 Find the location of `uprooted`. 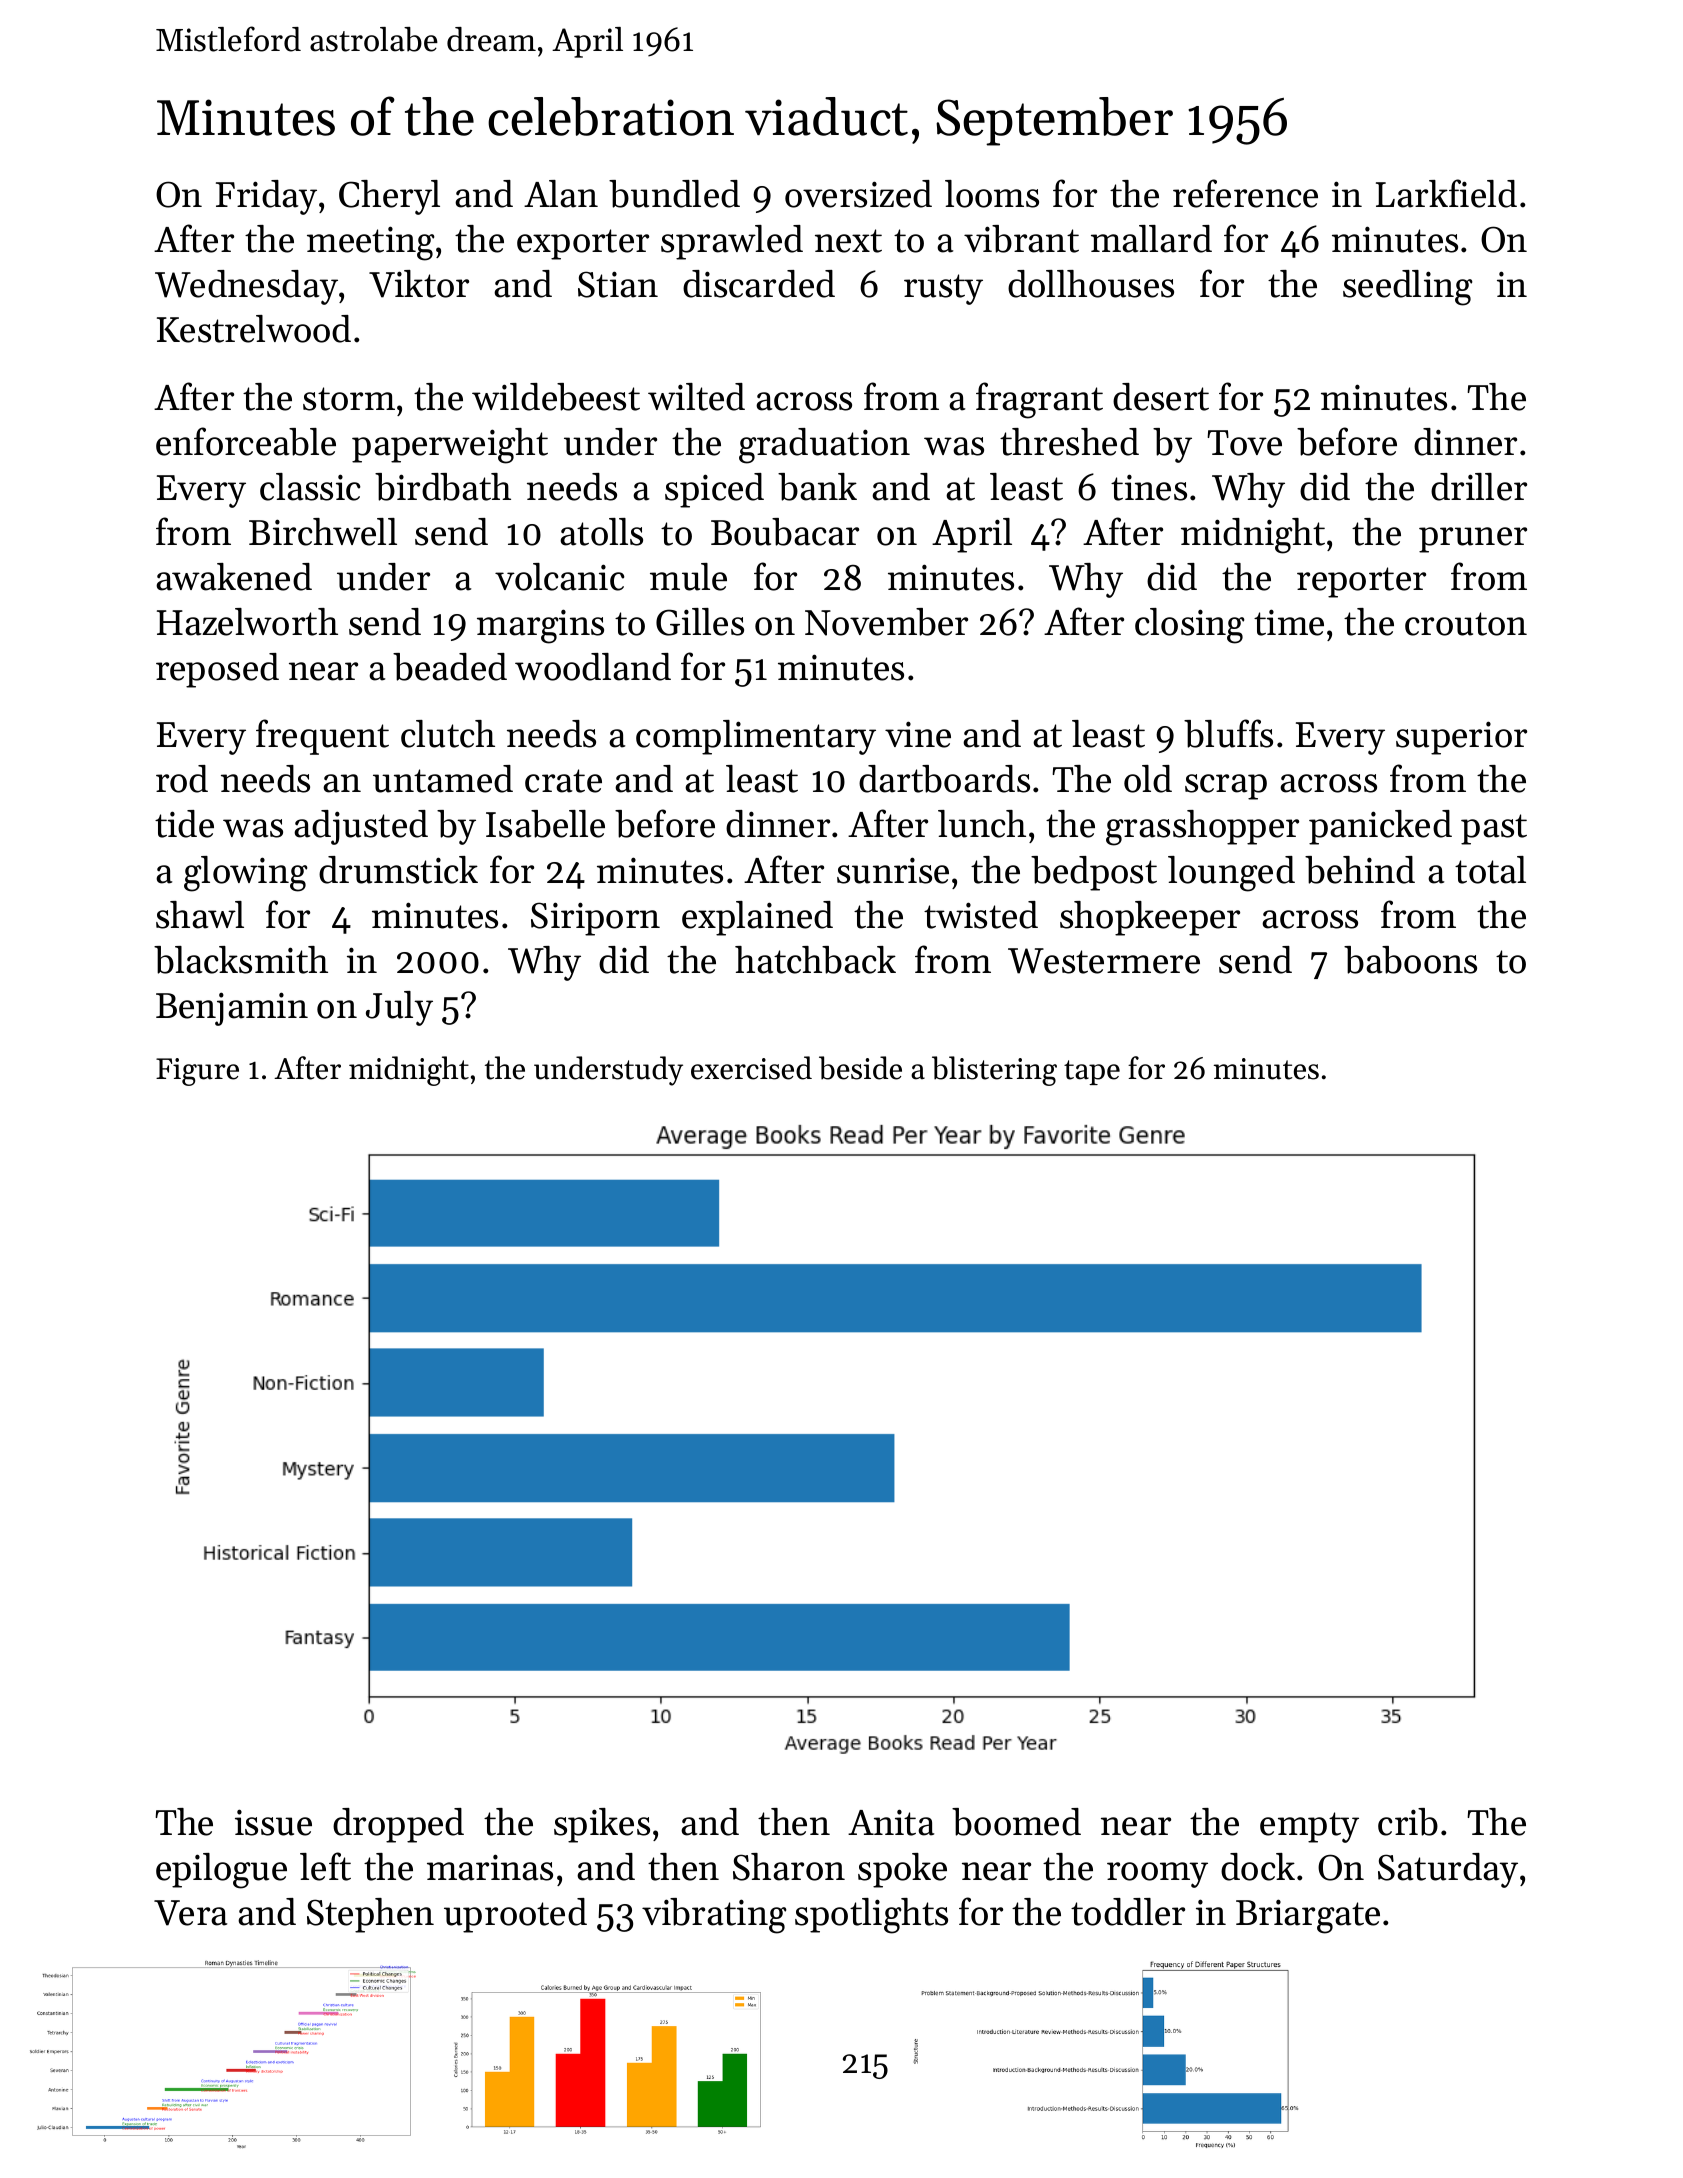

uprooted is located at coordinates (515, 1915).
